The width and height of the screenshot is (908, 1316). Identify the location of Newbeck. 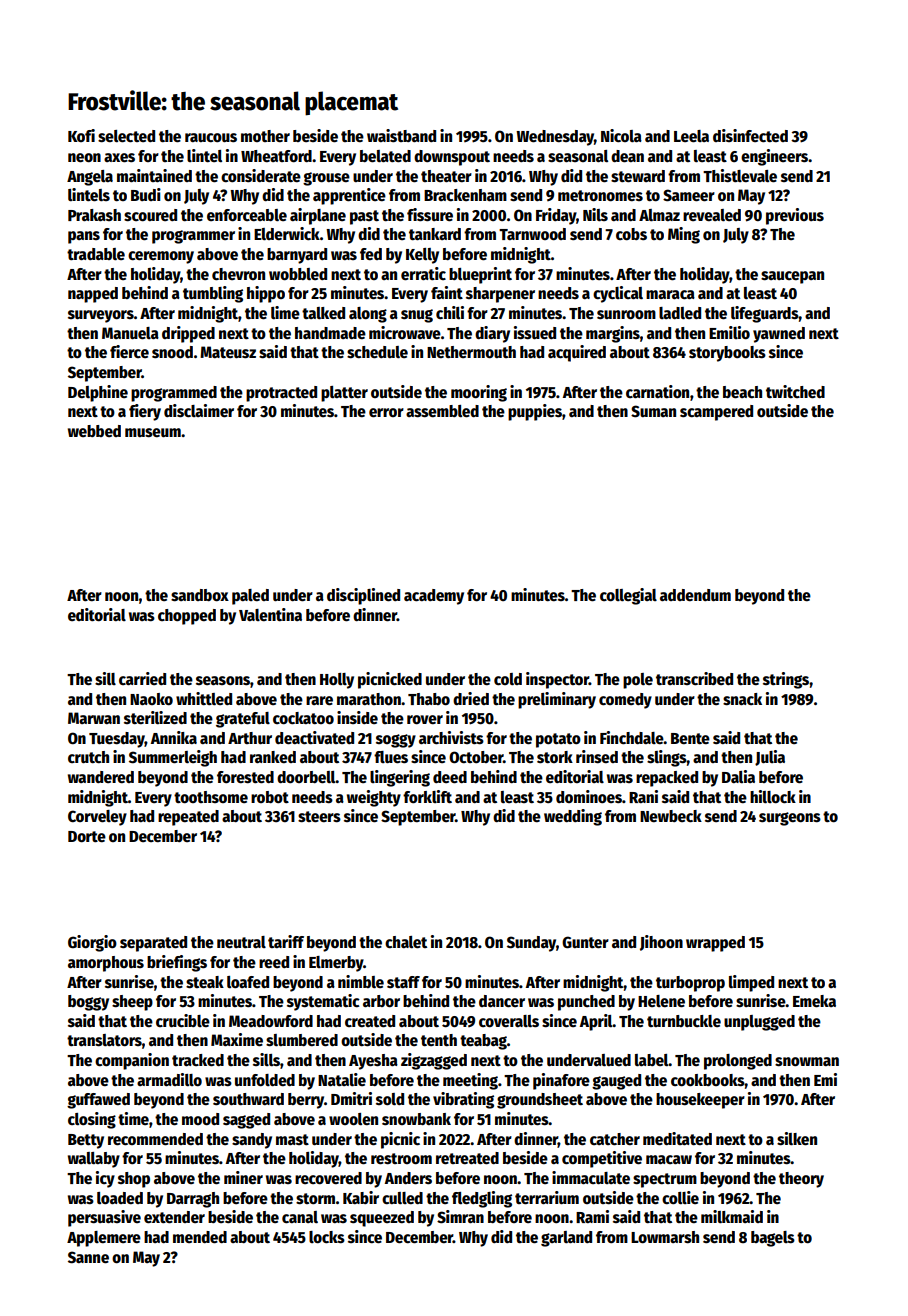
(671, 816).
